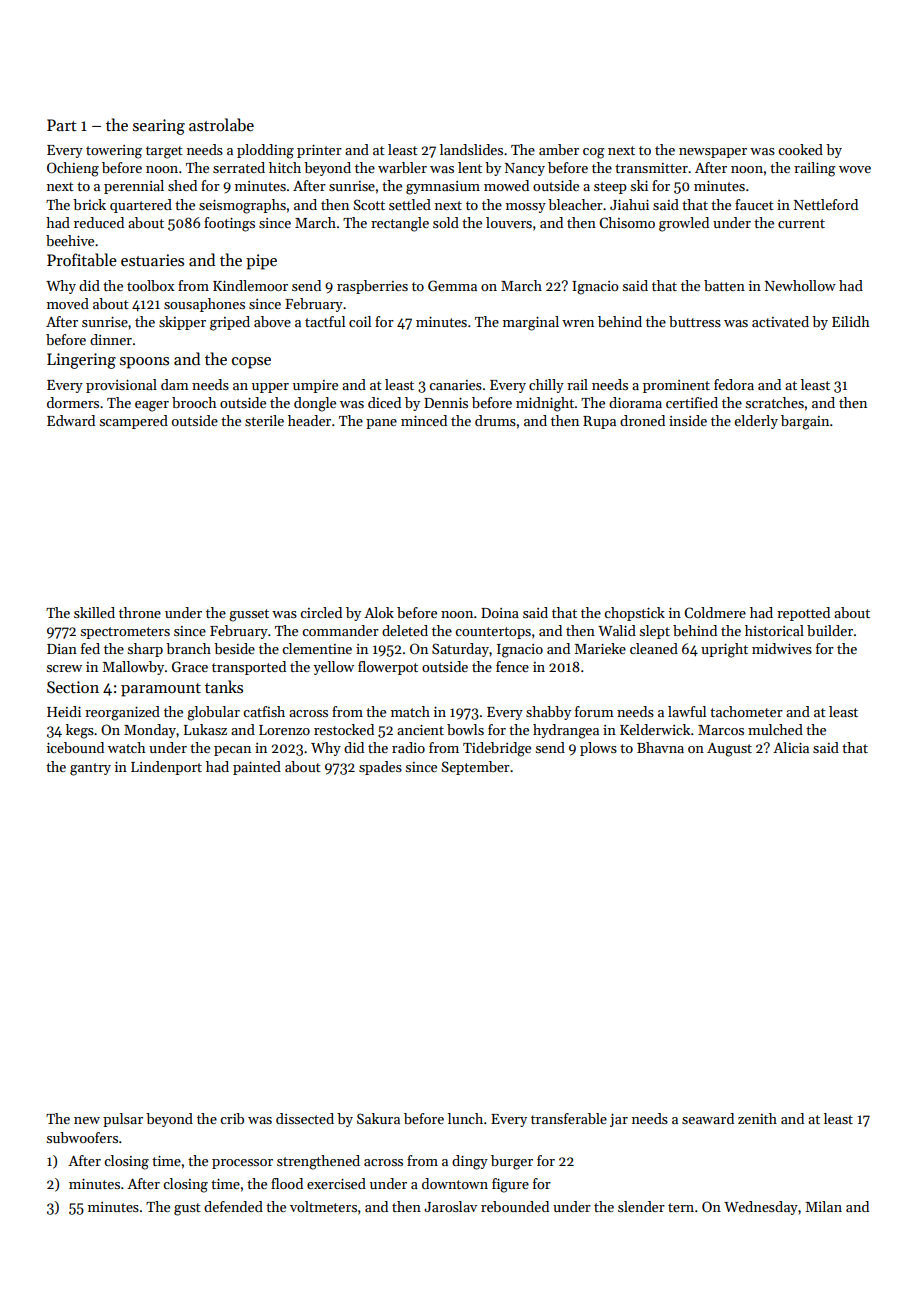 The width and height of the image is (924, 1308). I want to click on marginal, so click(531, 323).
